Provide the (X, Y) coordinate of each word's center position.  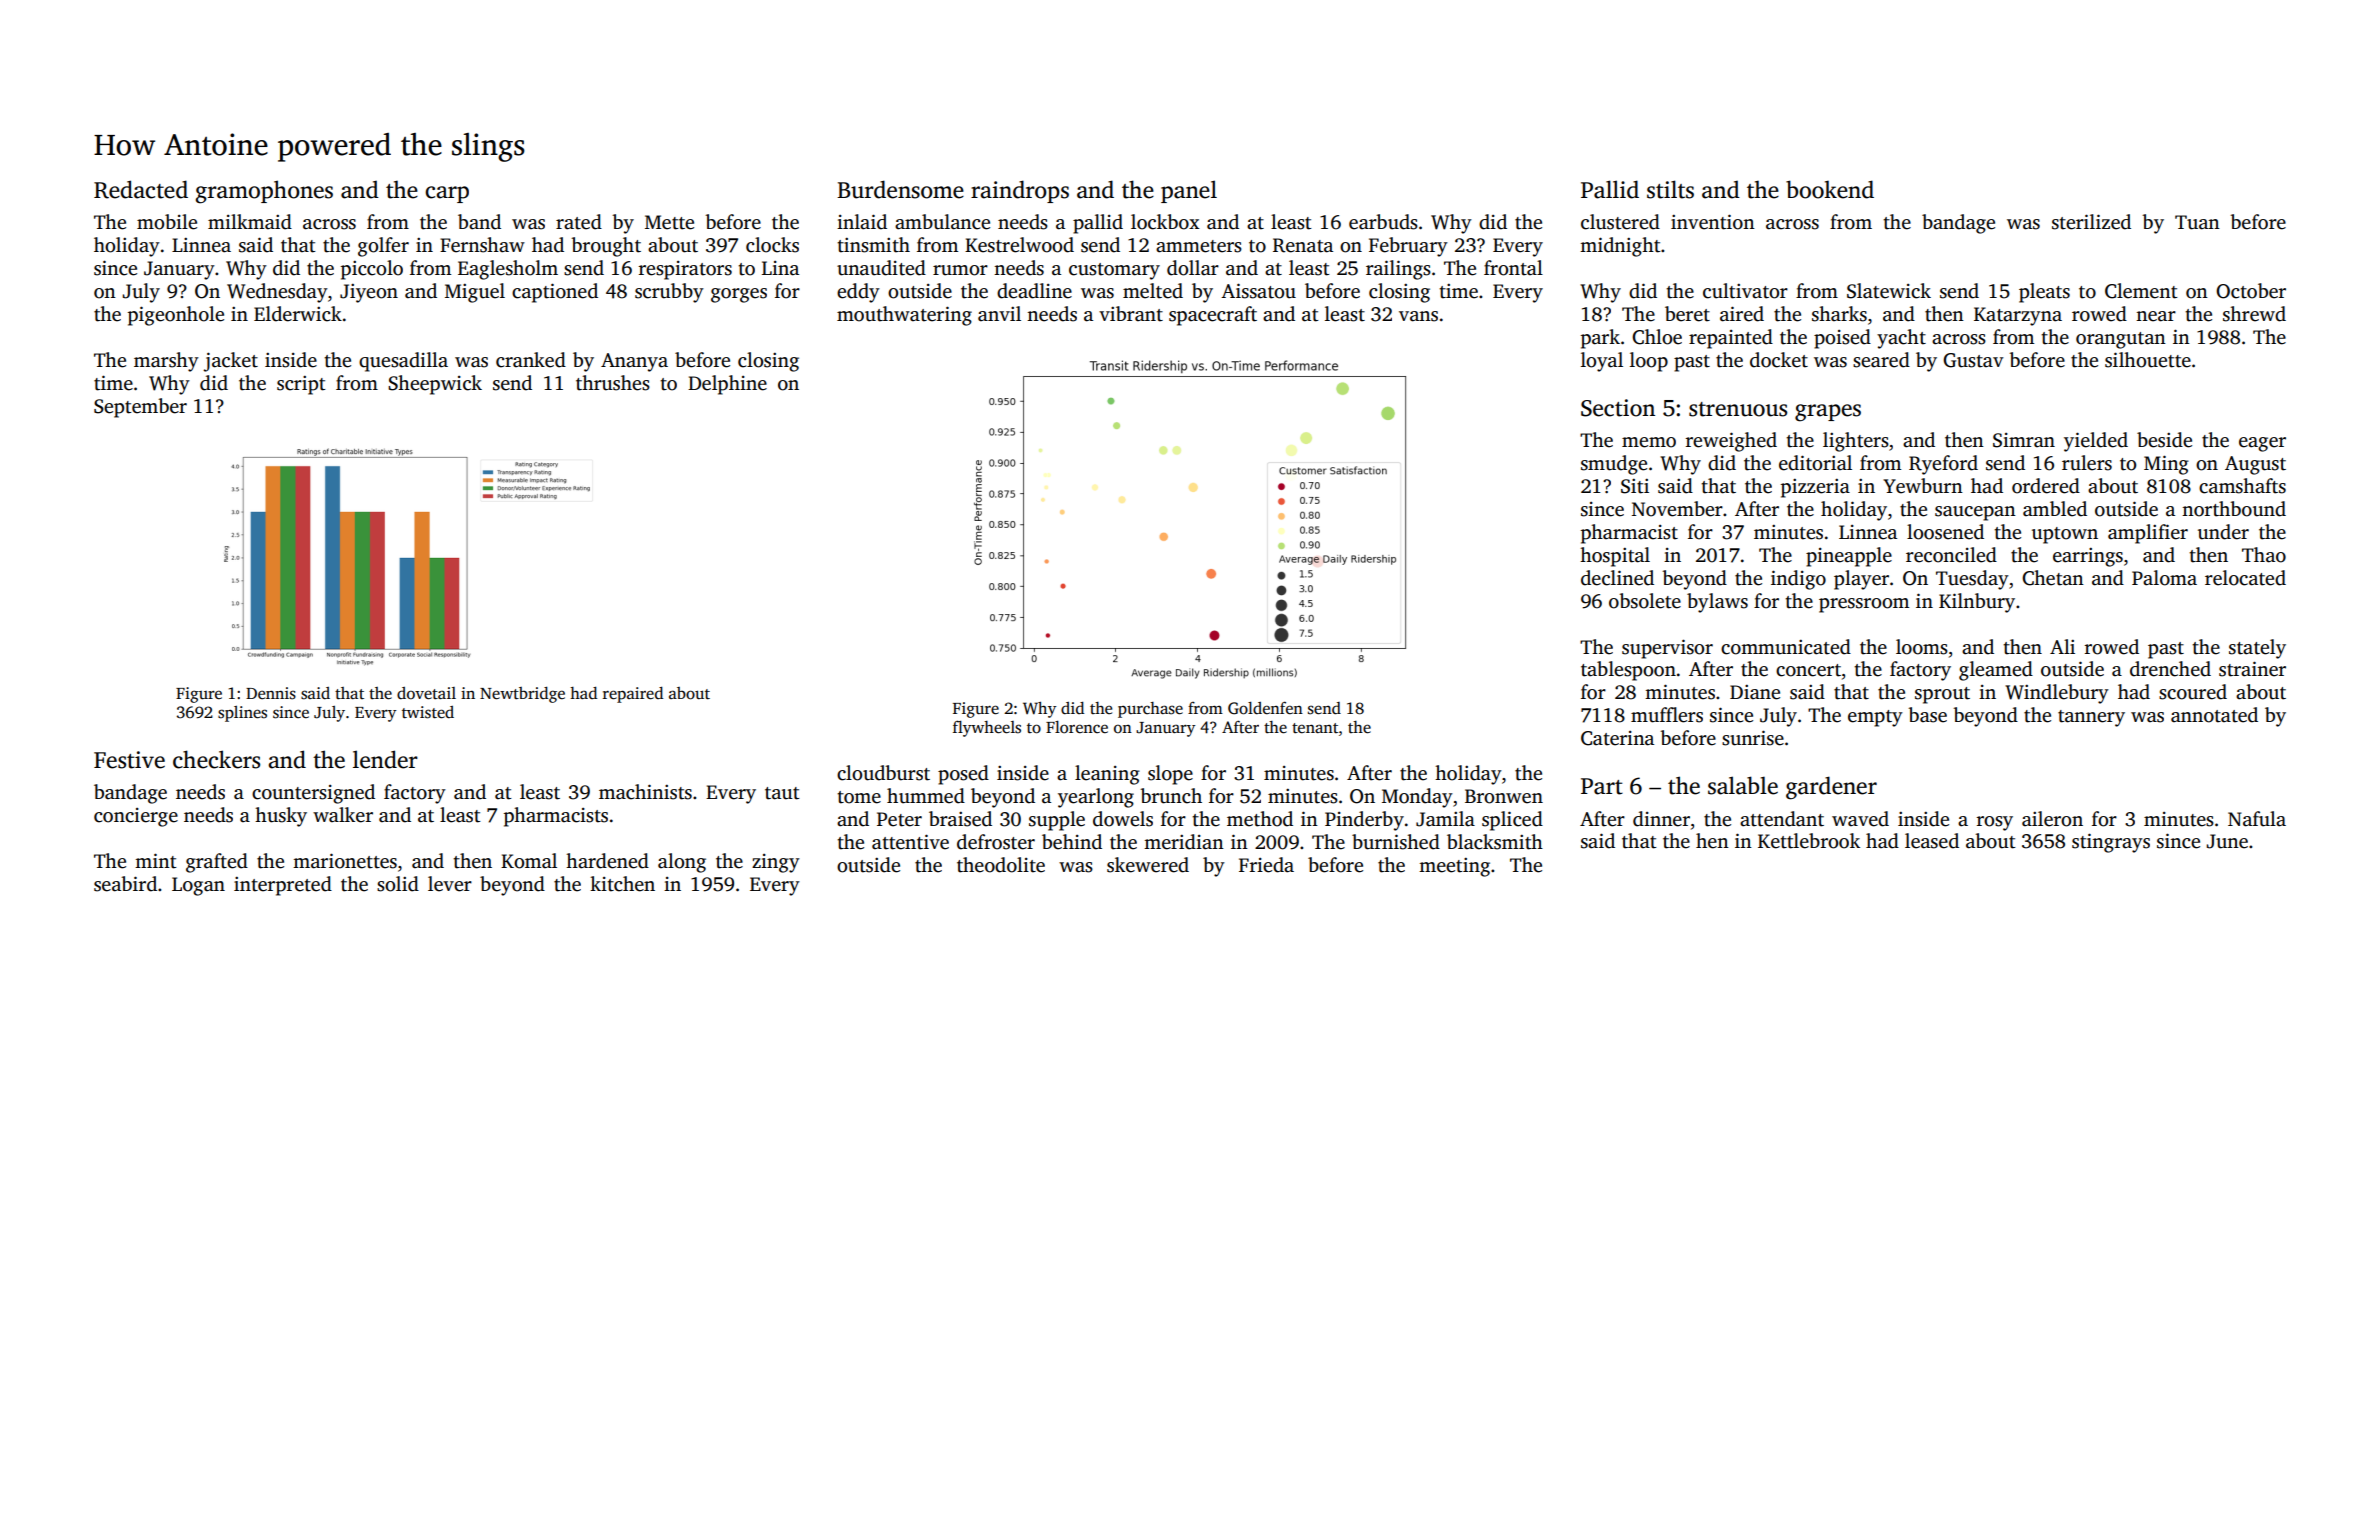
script (301, 385)
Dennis (271, 693)
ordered (2046, 486)
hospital (1615, 557)
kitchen (622, 884)
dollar (1193, 268)
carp (447, 194)
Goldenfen (1265, 708)
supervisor (1667, 649)
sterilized (2091, 222)
